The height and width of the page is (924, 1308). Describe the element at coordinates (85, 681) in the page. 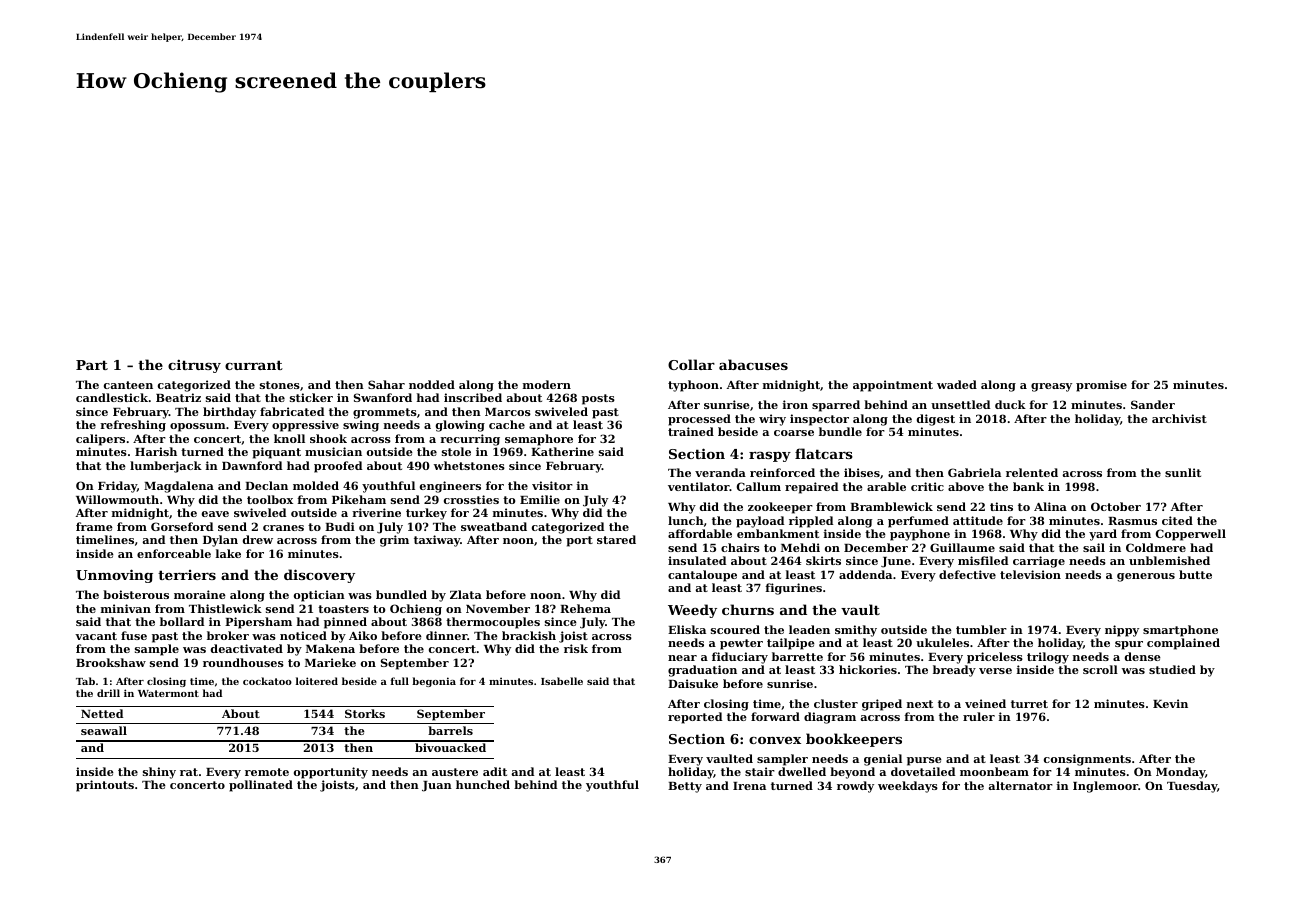

I see `Tab` at that location.
